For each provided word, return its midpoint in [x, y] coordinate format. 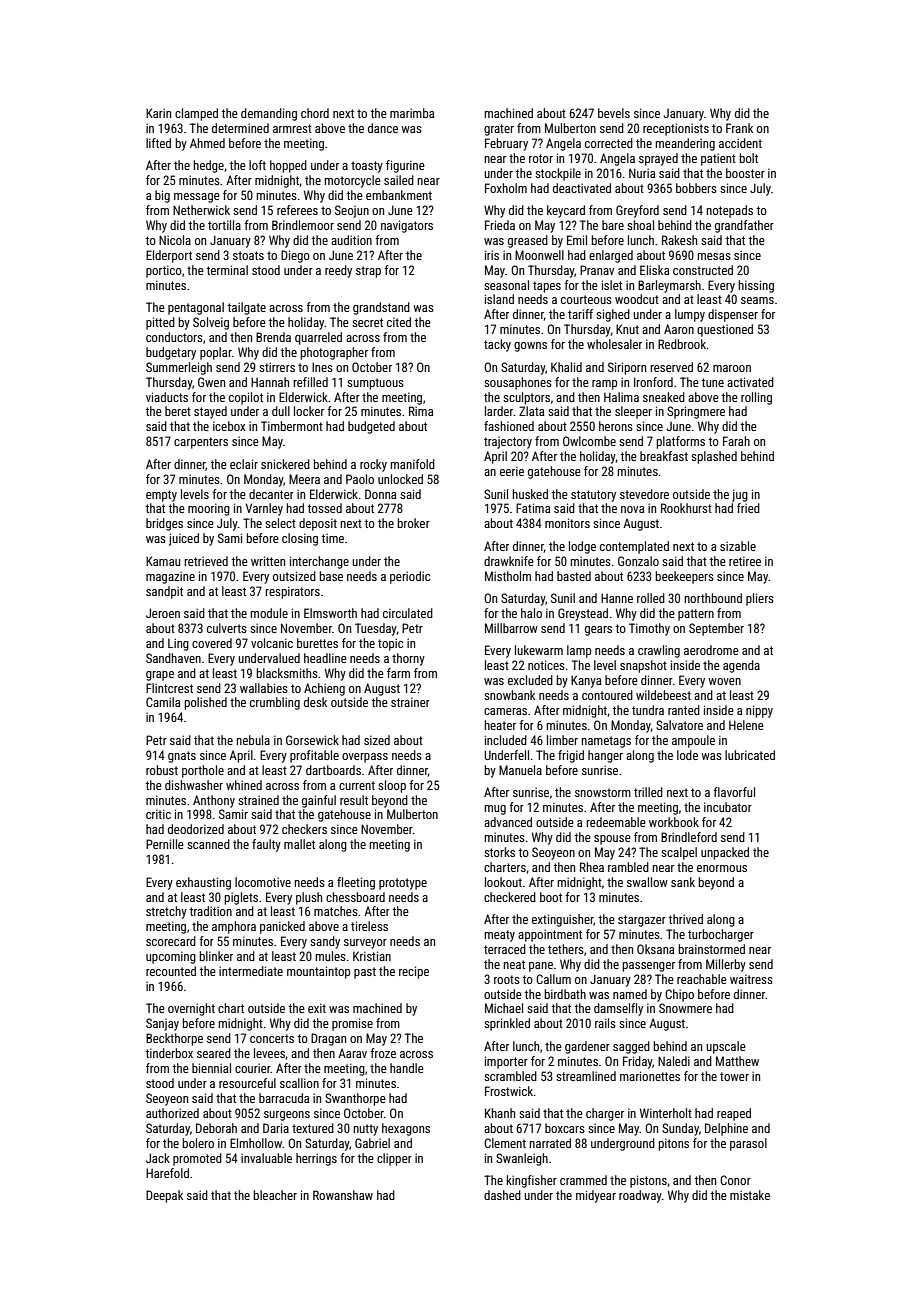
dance [383, 128]
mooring [209, 509]
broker [413, 523]
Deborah [216, 1128]
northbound [713, 598]
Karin [158, 113]
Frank [739, 128]
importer [506, 1062]
